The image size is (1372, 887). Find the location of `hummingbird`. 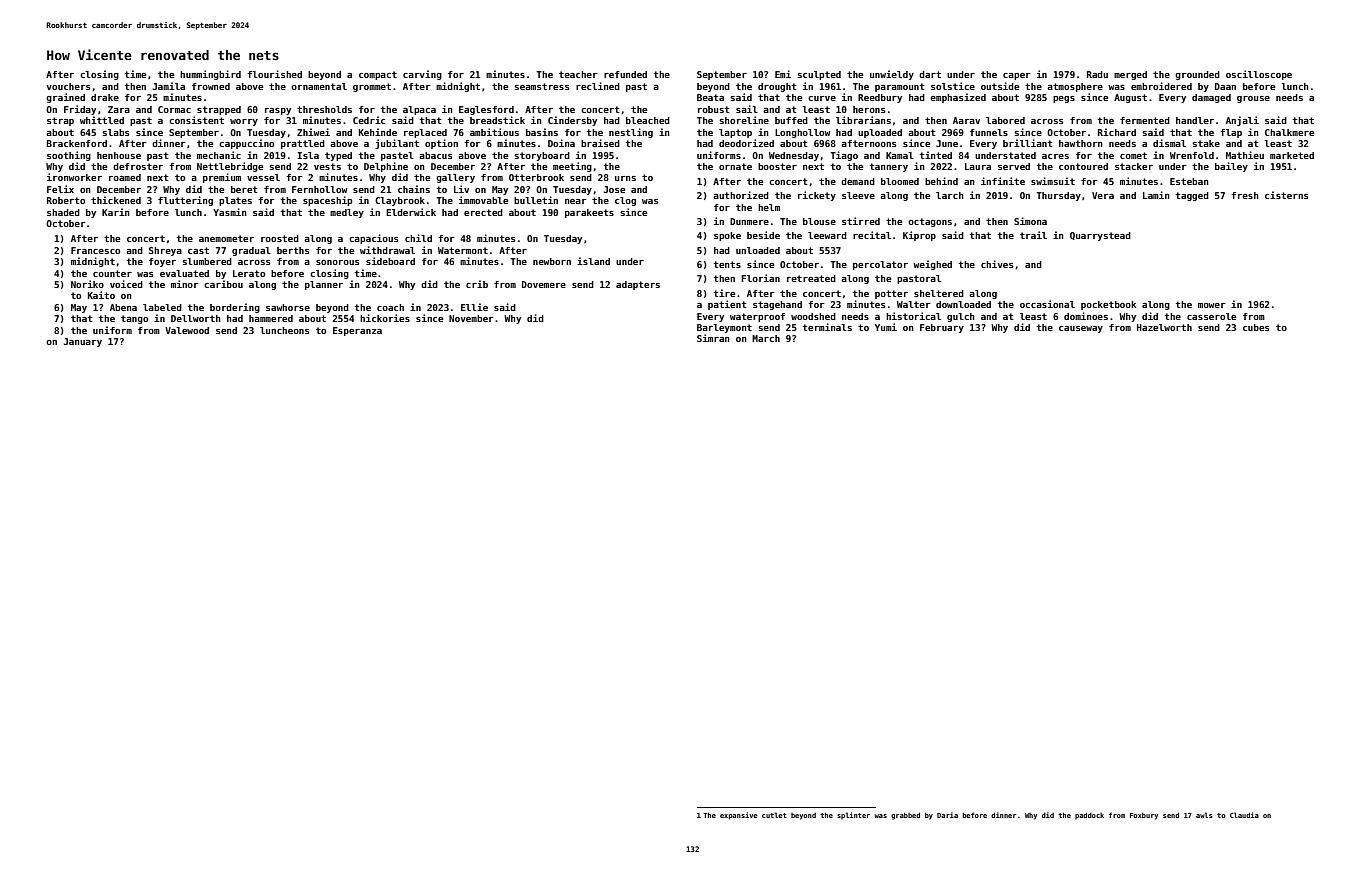

hummingbird is located at coordinates (210, 75).
